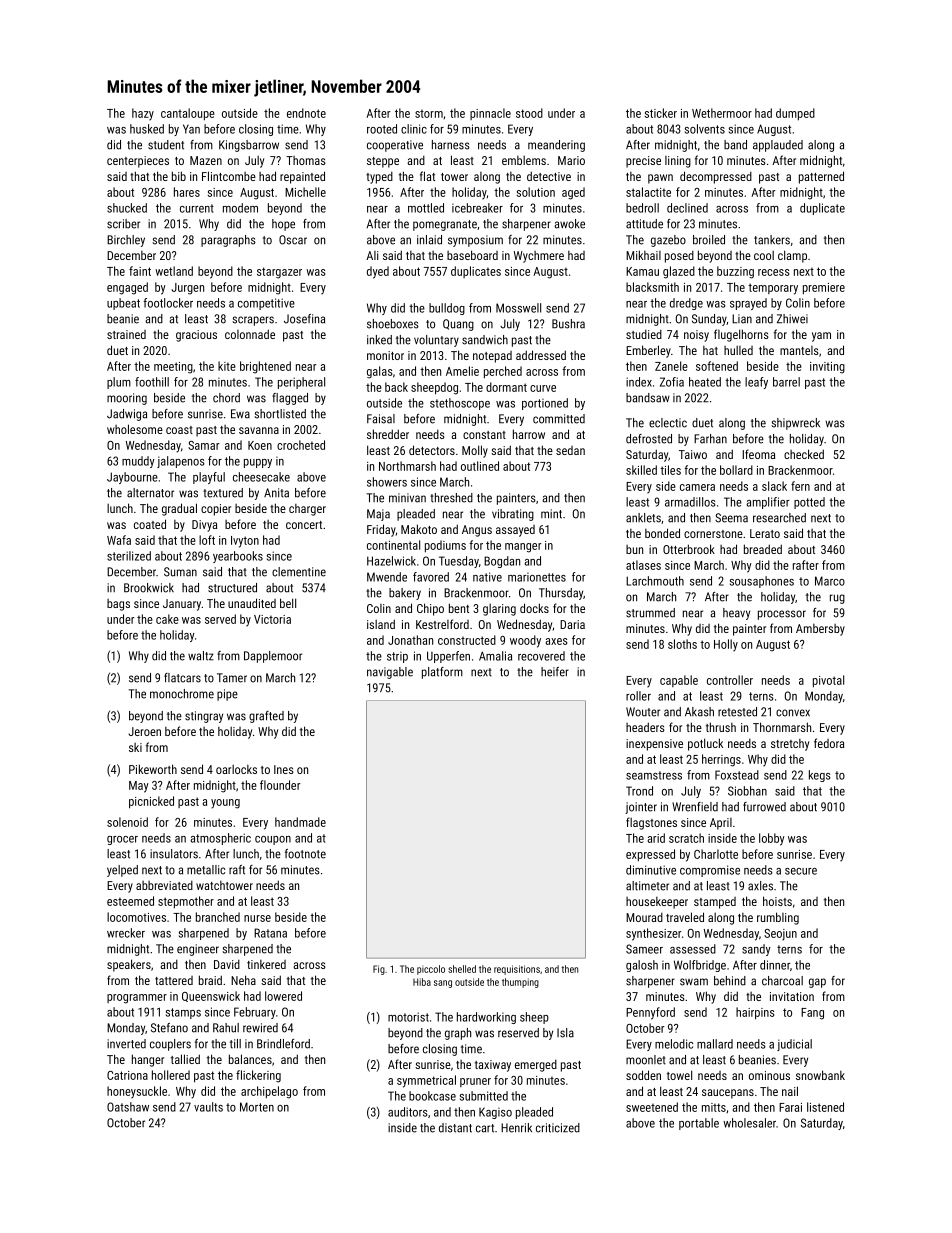  What do you see at coordinates (809, 503) in the screenshot?
I see `potted` at bounding box center [809, 503].
